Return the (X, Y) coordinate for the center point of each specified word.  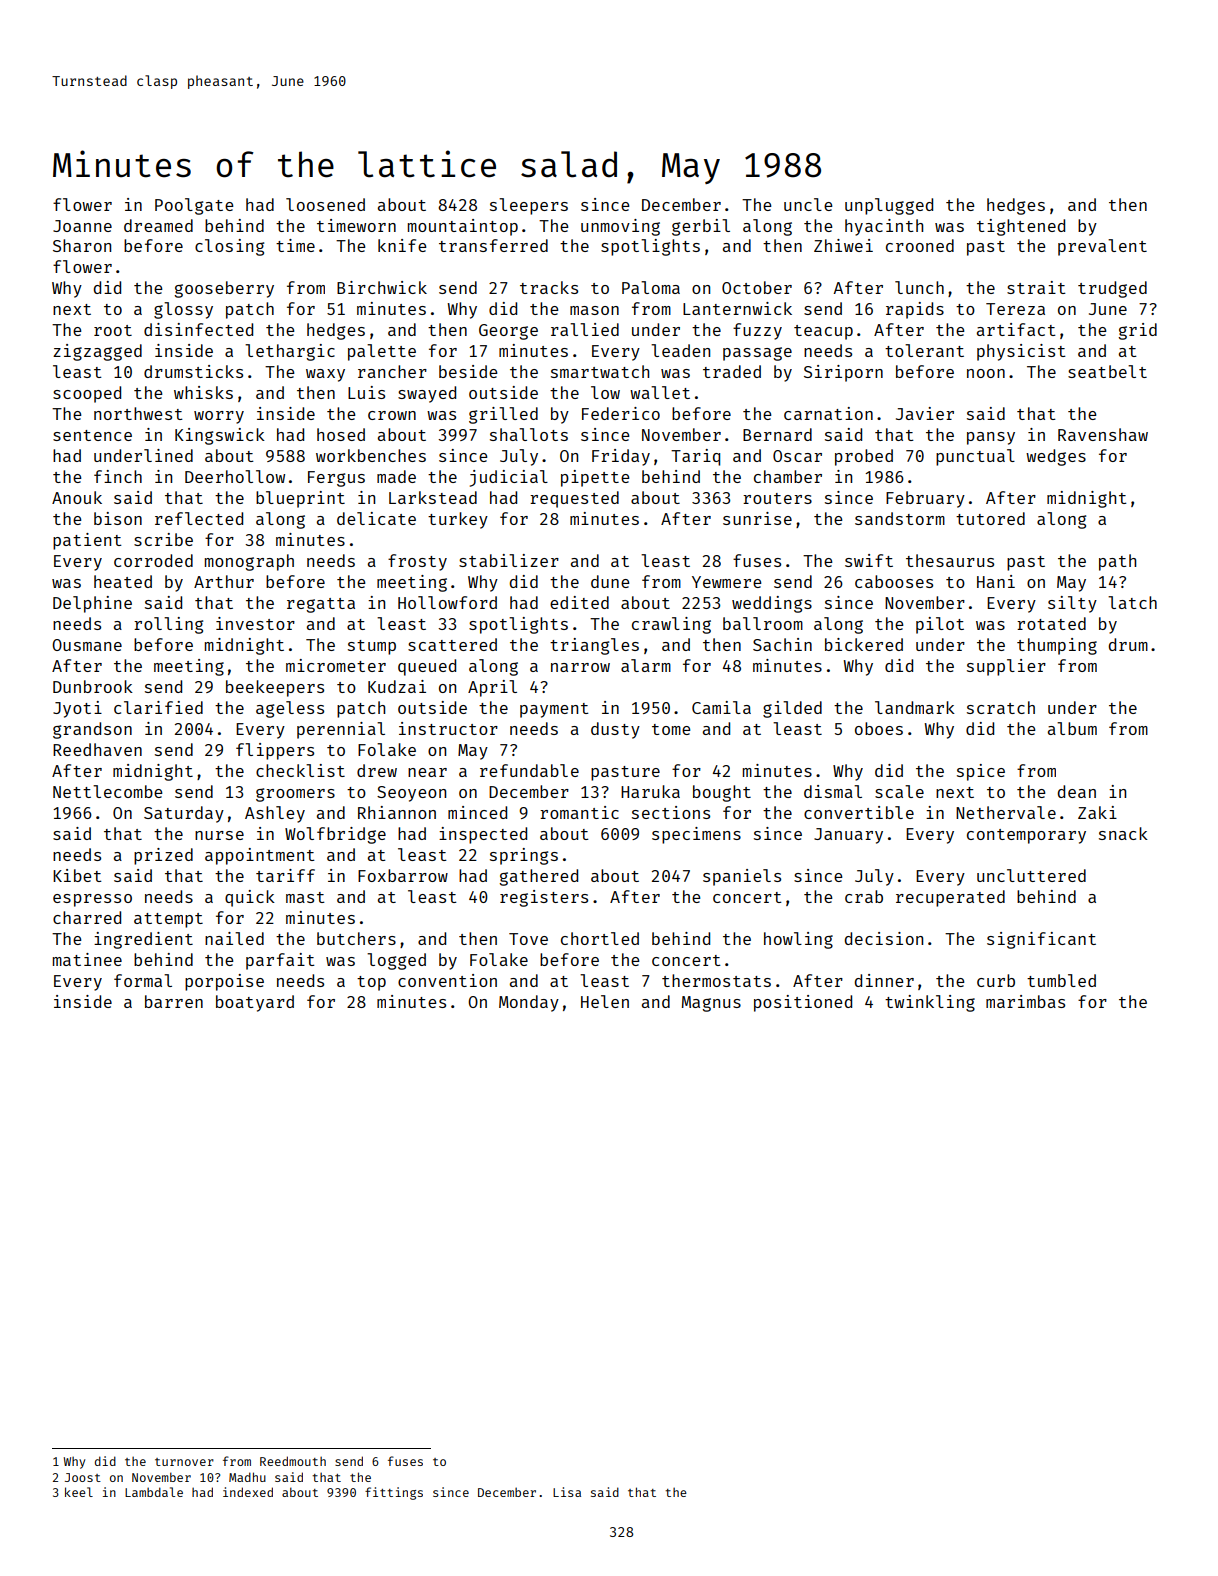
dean (1076, 791)
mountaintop (463, 227)
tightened (1021, 227)
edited (579, 602)
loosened (325, 204)
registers (544, 898)
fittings (394, 1493)
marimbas (1025, 1001)
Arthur (224, 581)
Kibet (77, 875)
